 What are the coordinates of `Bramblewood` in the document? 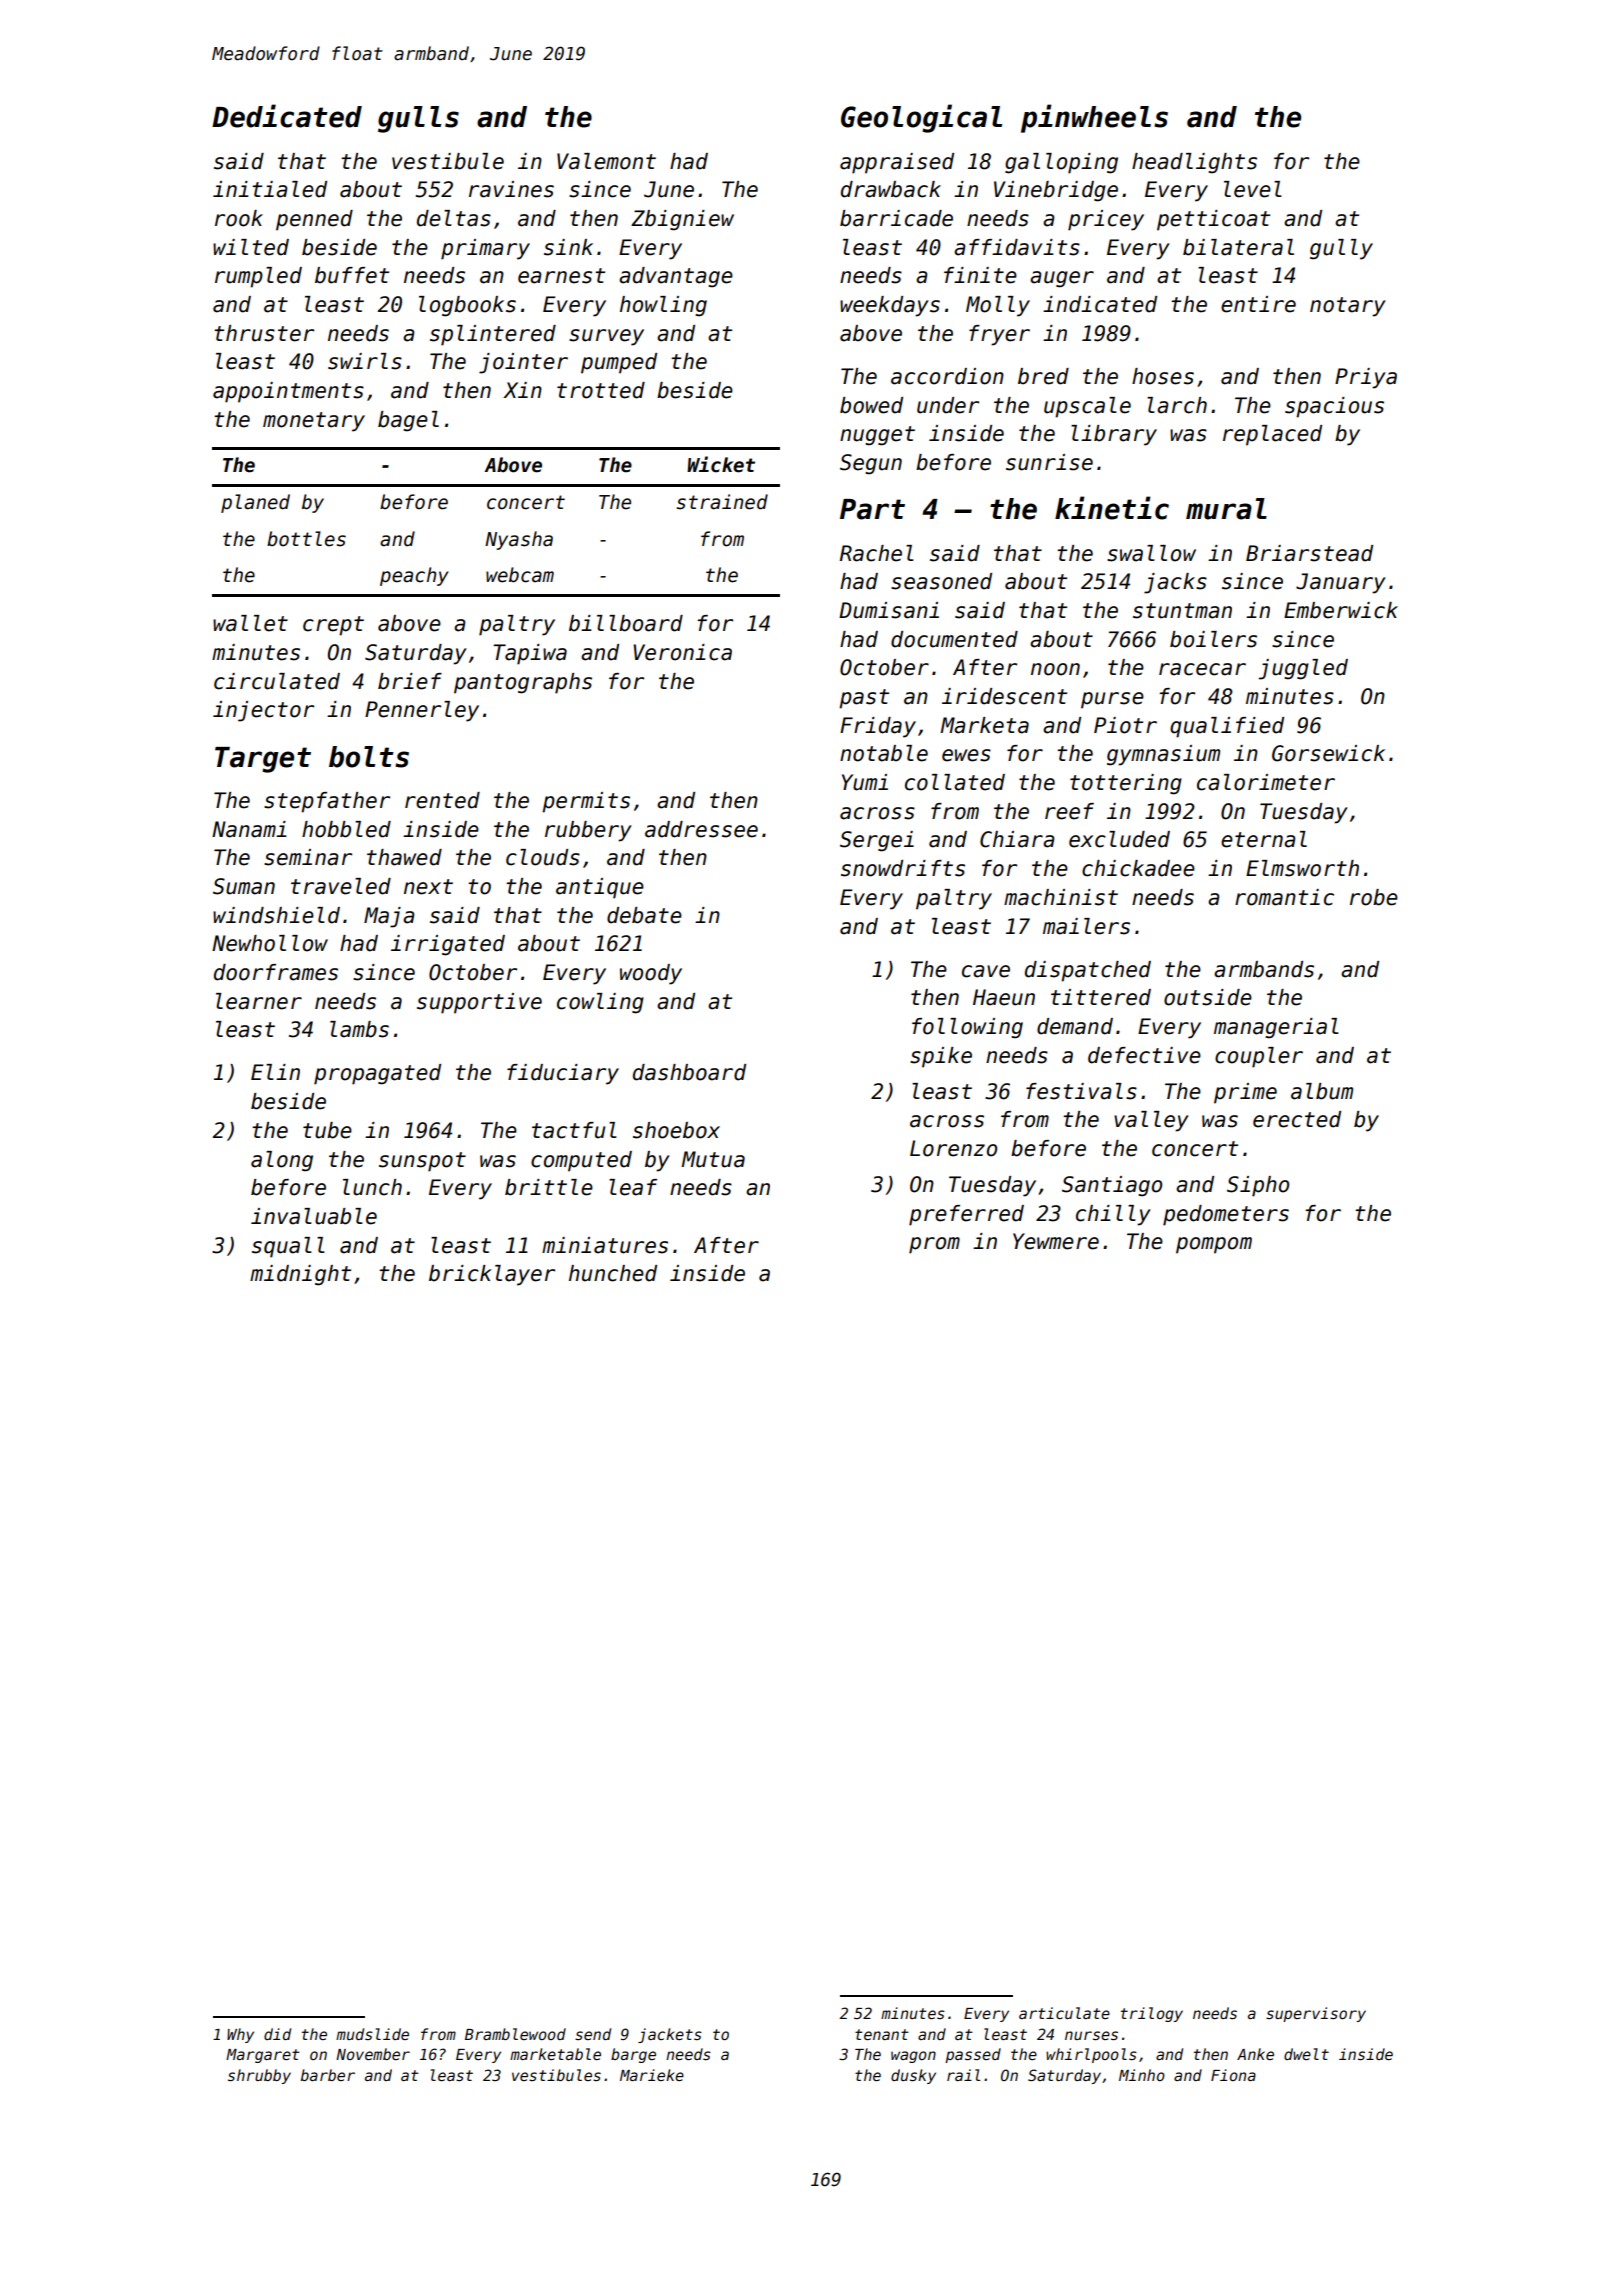 It's located at (515, 2034).
